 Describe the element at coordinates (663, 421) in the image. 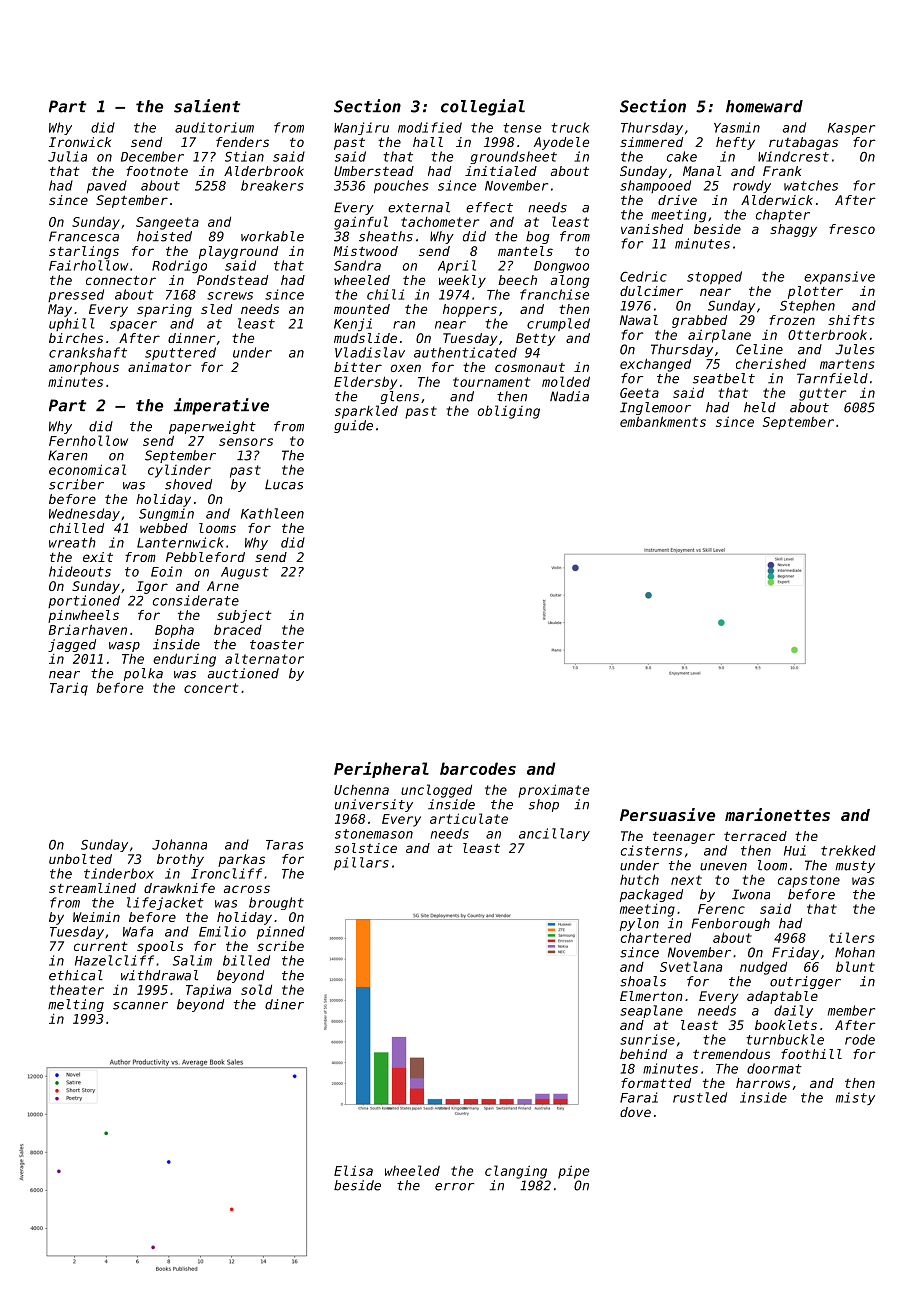

I see `embankments` at that location.
